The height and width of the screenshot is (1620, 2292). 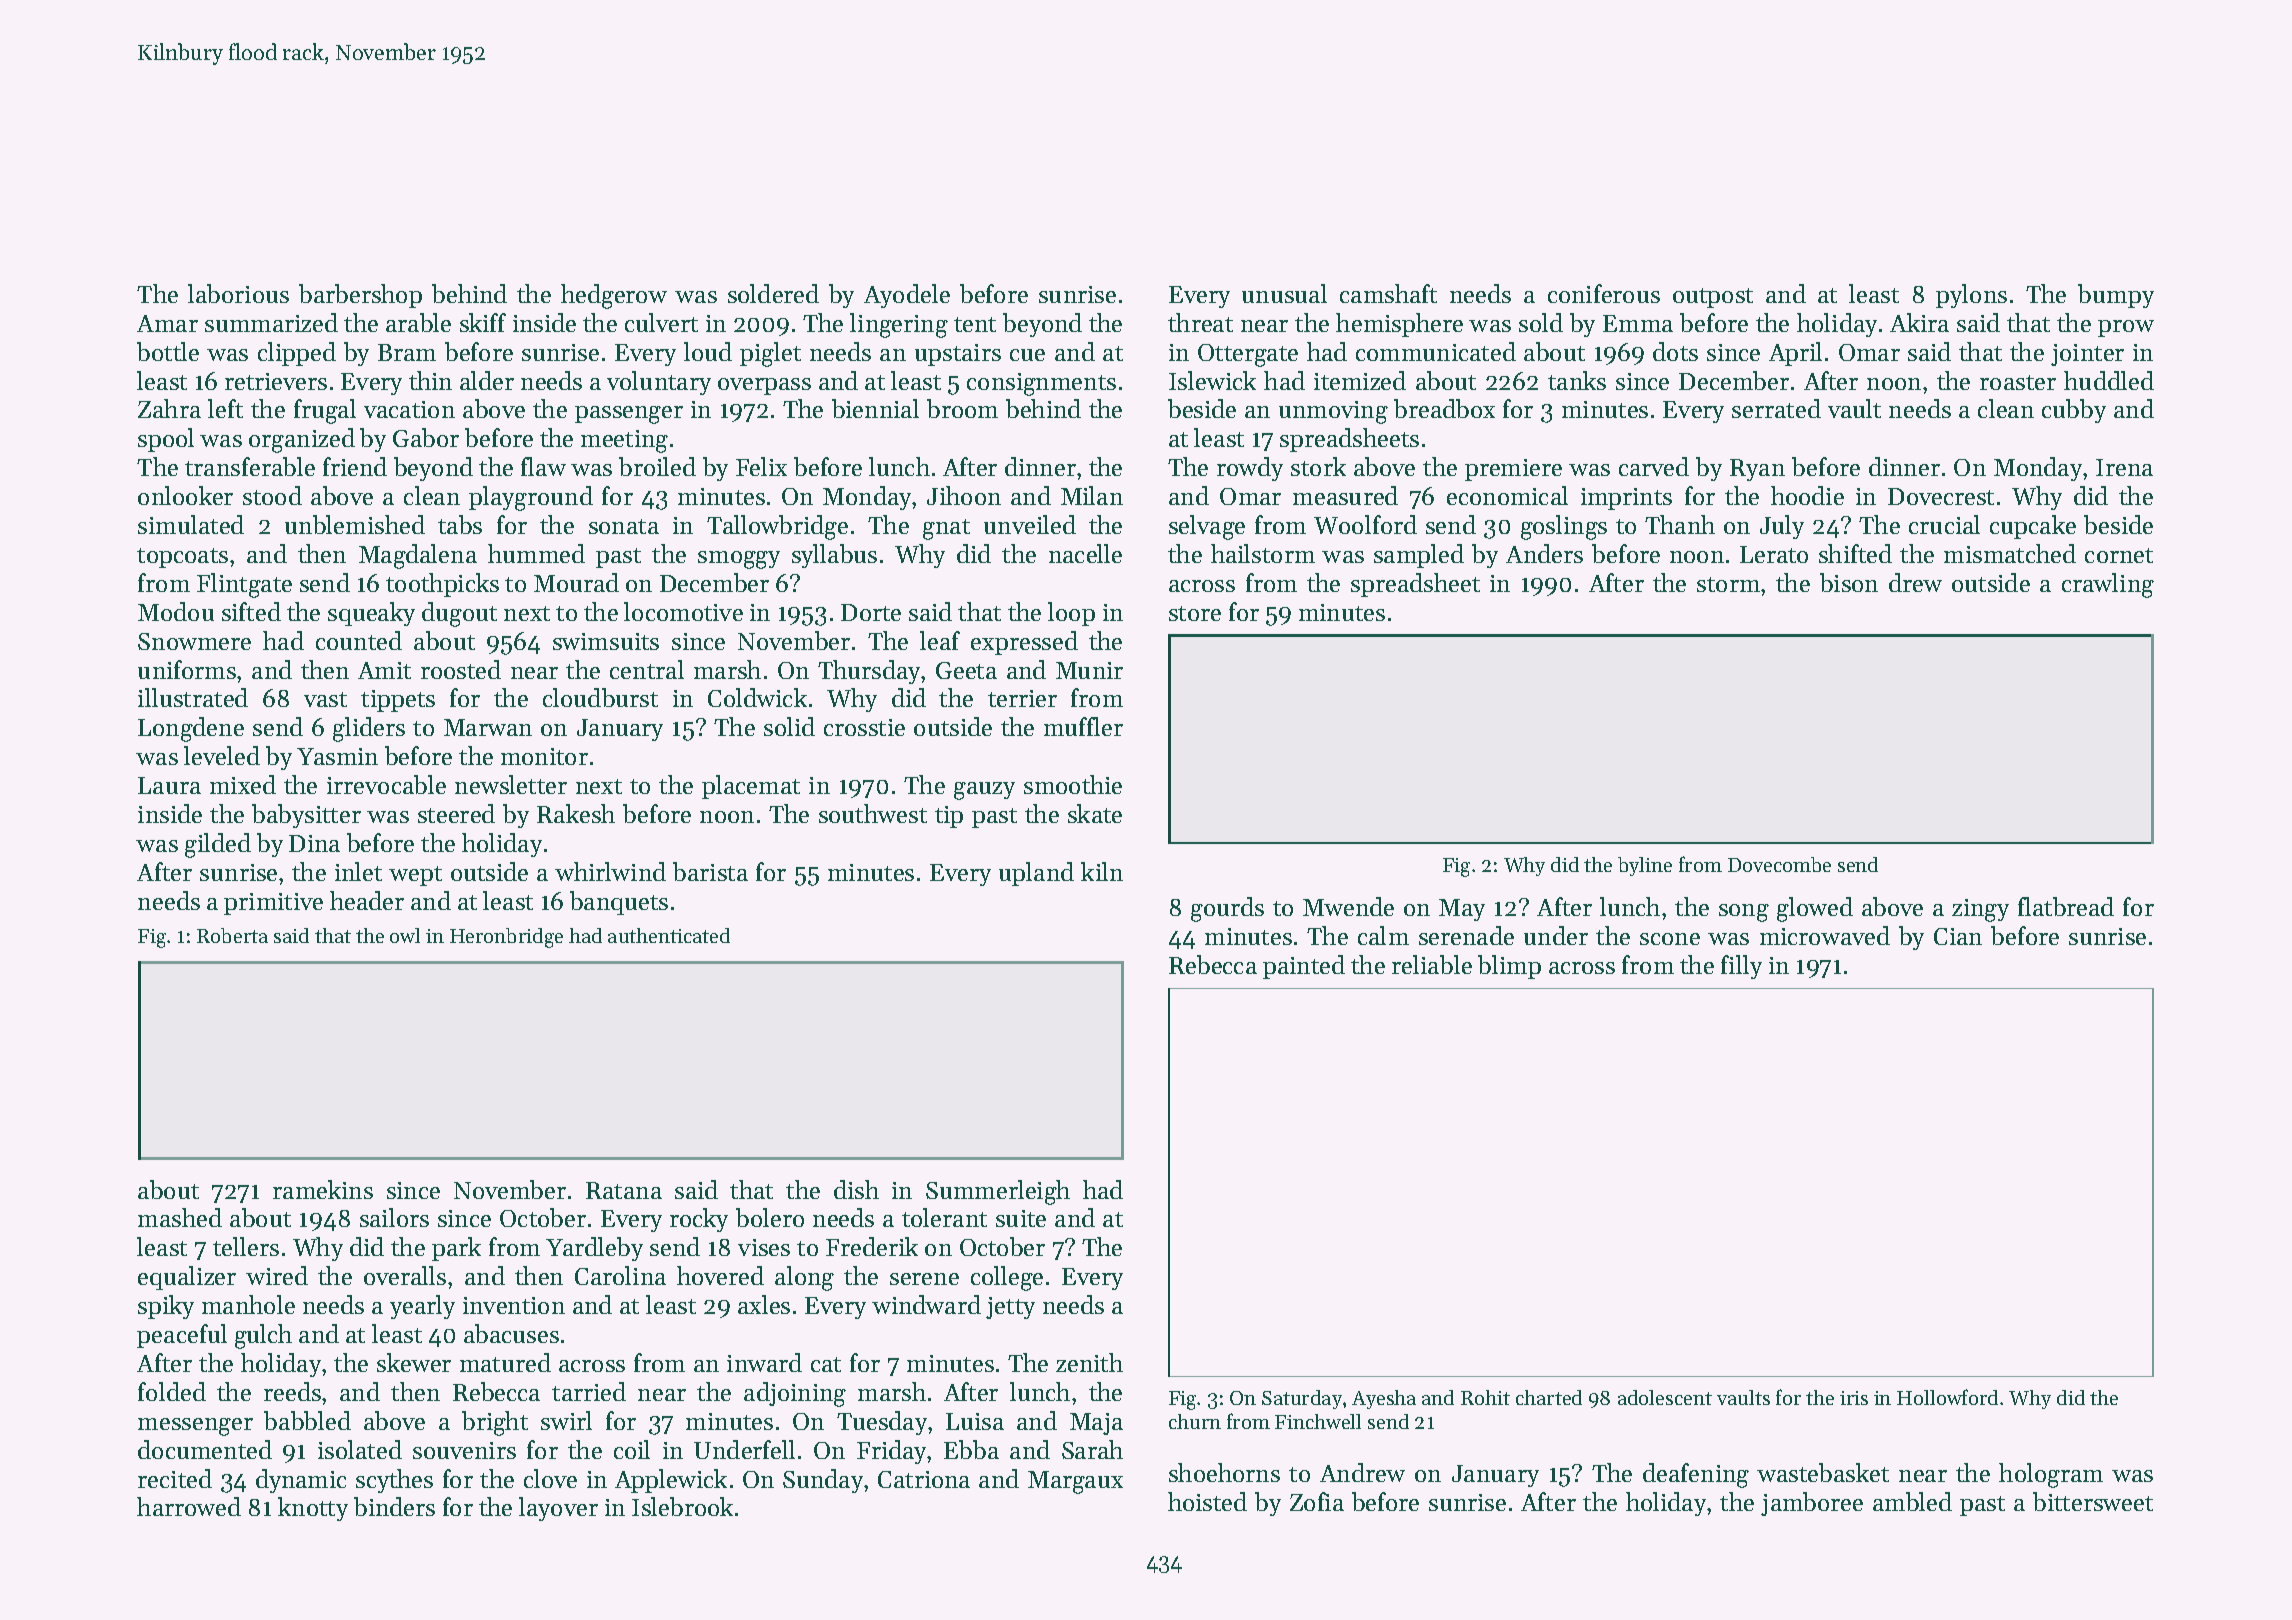 I want to click on knotty, so click(x=313, y=1509).
